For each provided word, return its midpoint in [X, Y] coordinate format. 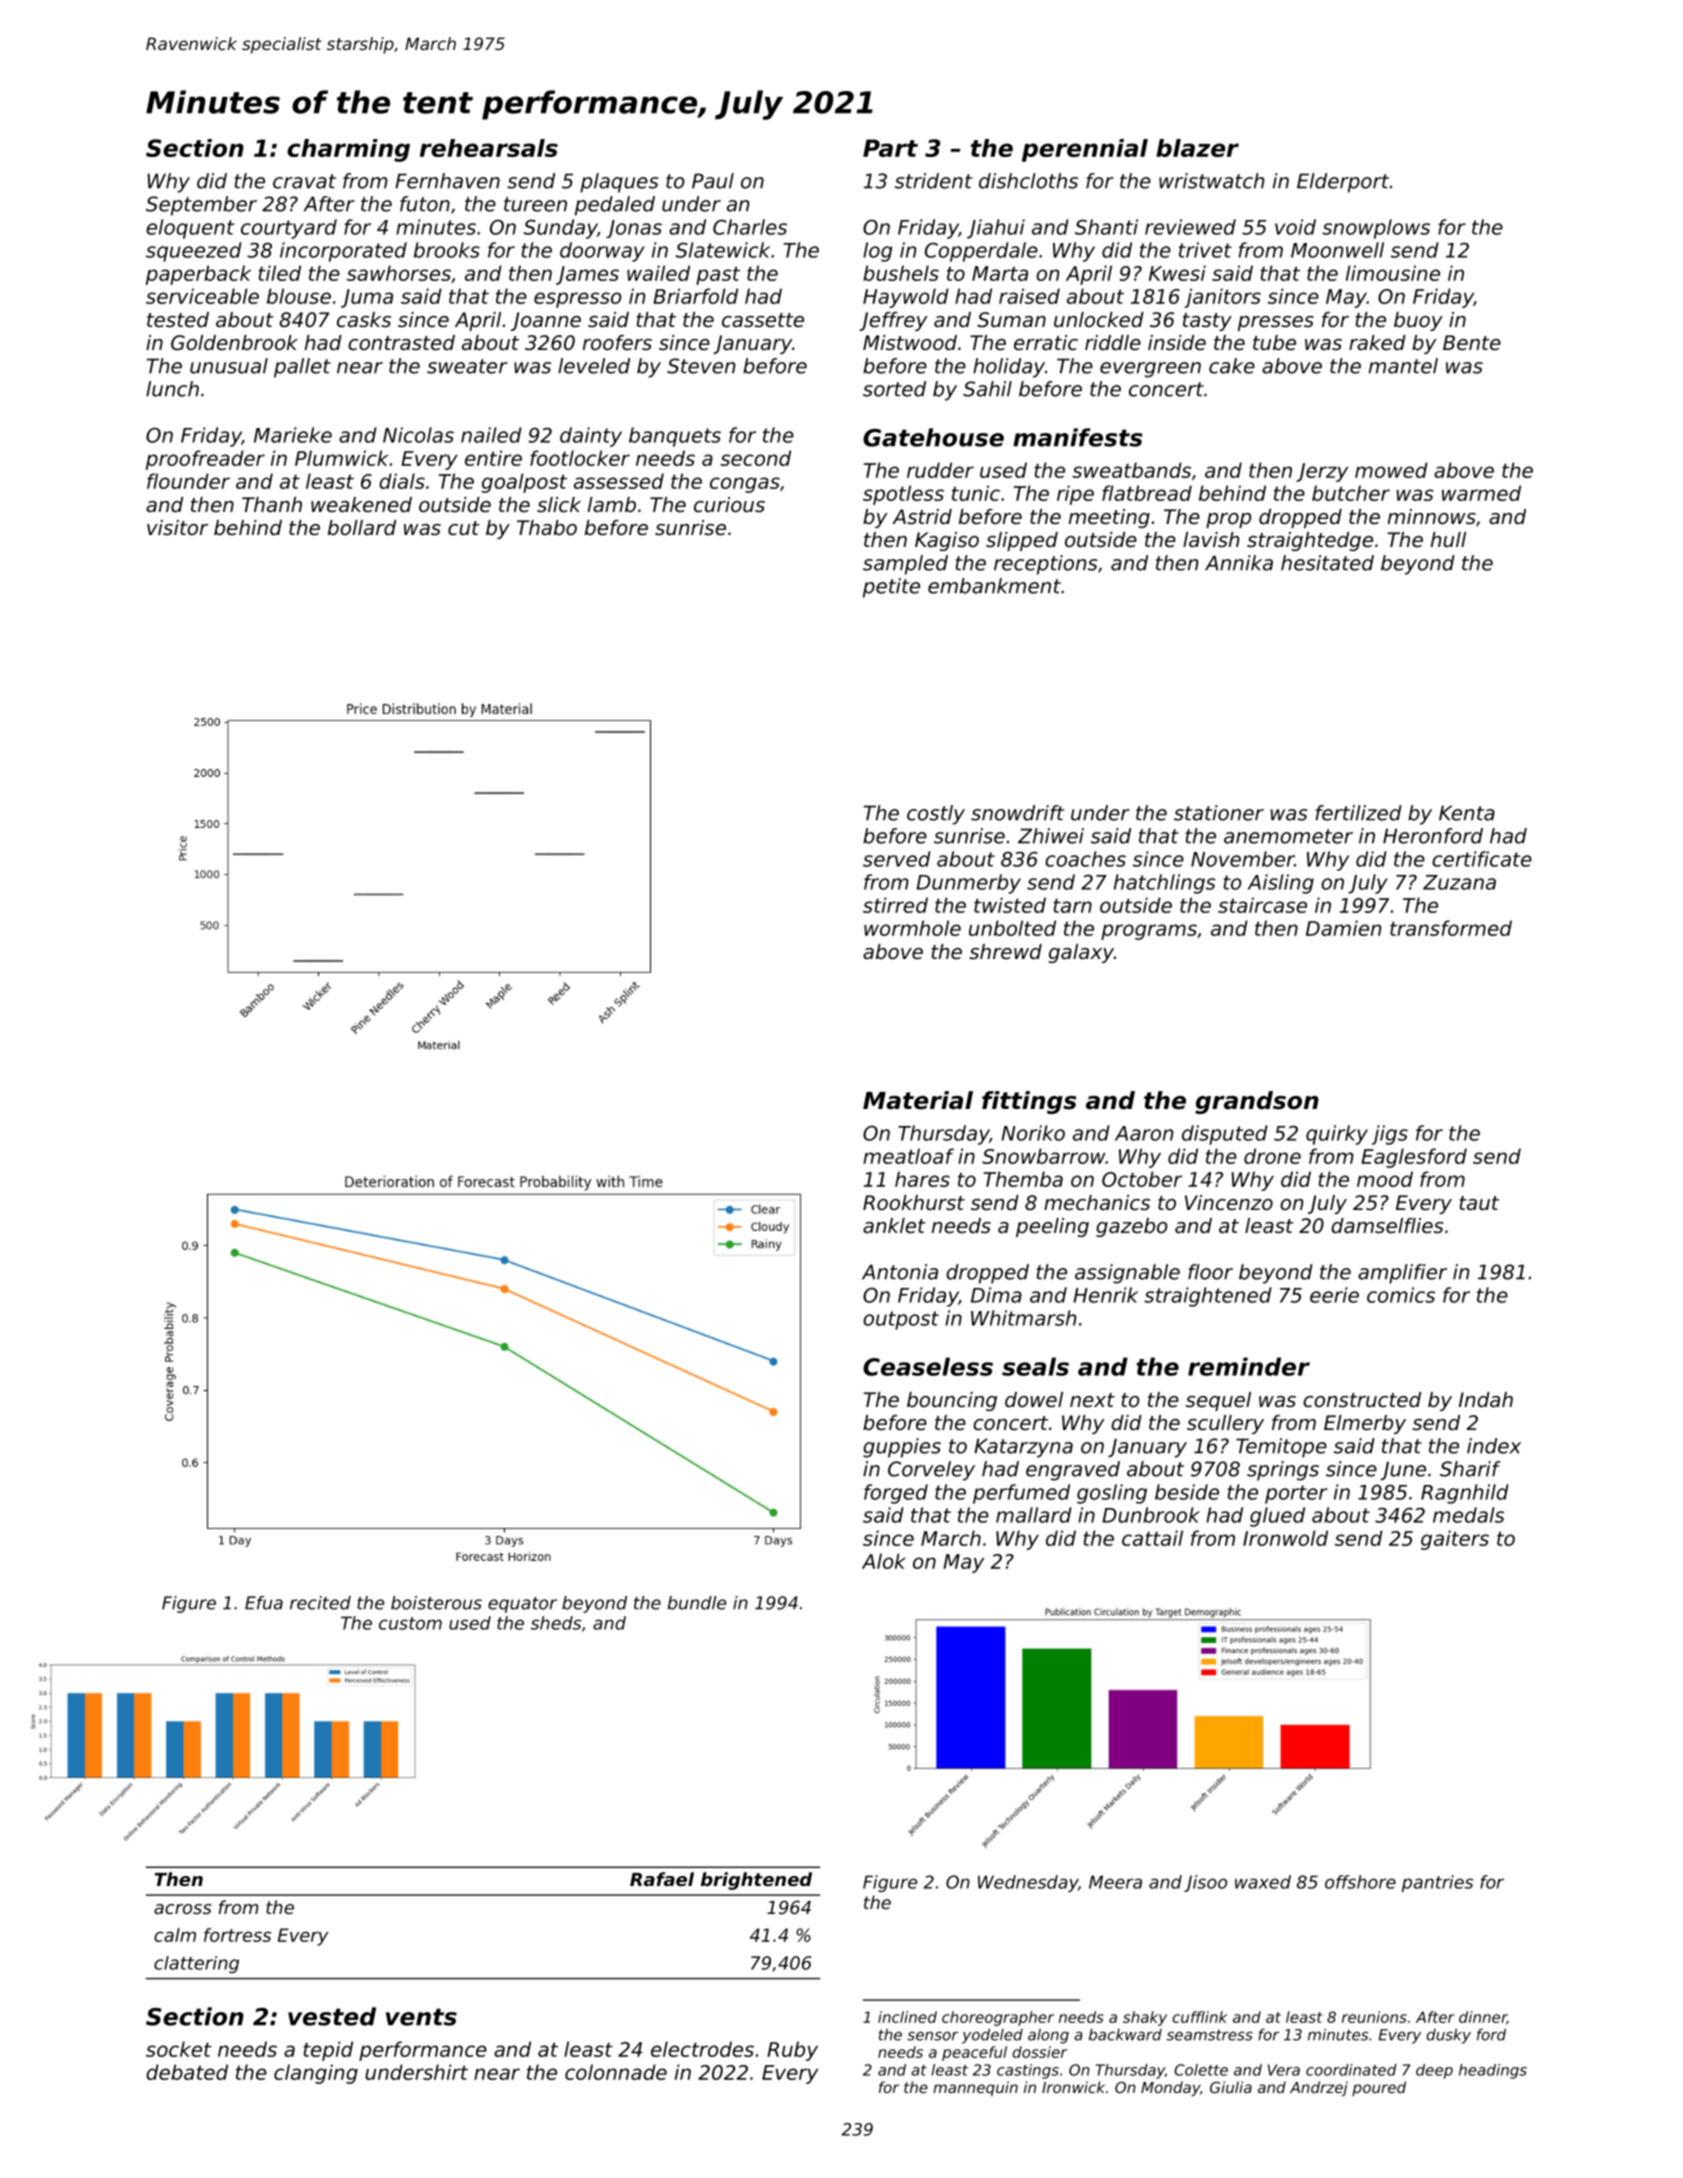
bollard [362, 528]
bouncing [952, 1401]
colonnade [616, 2072]
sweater [467, 366]
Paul [713, 181]
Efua [264, 1603]
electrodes [702, 2049]
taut [1479, 1203]
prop [1228, 520]
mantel [1403, 366]
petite [891, 588]
